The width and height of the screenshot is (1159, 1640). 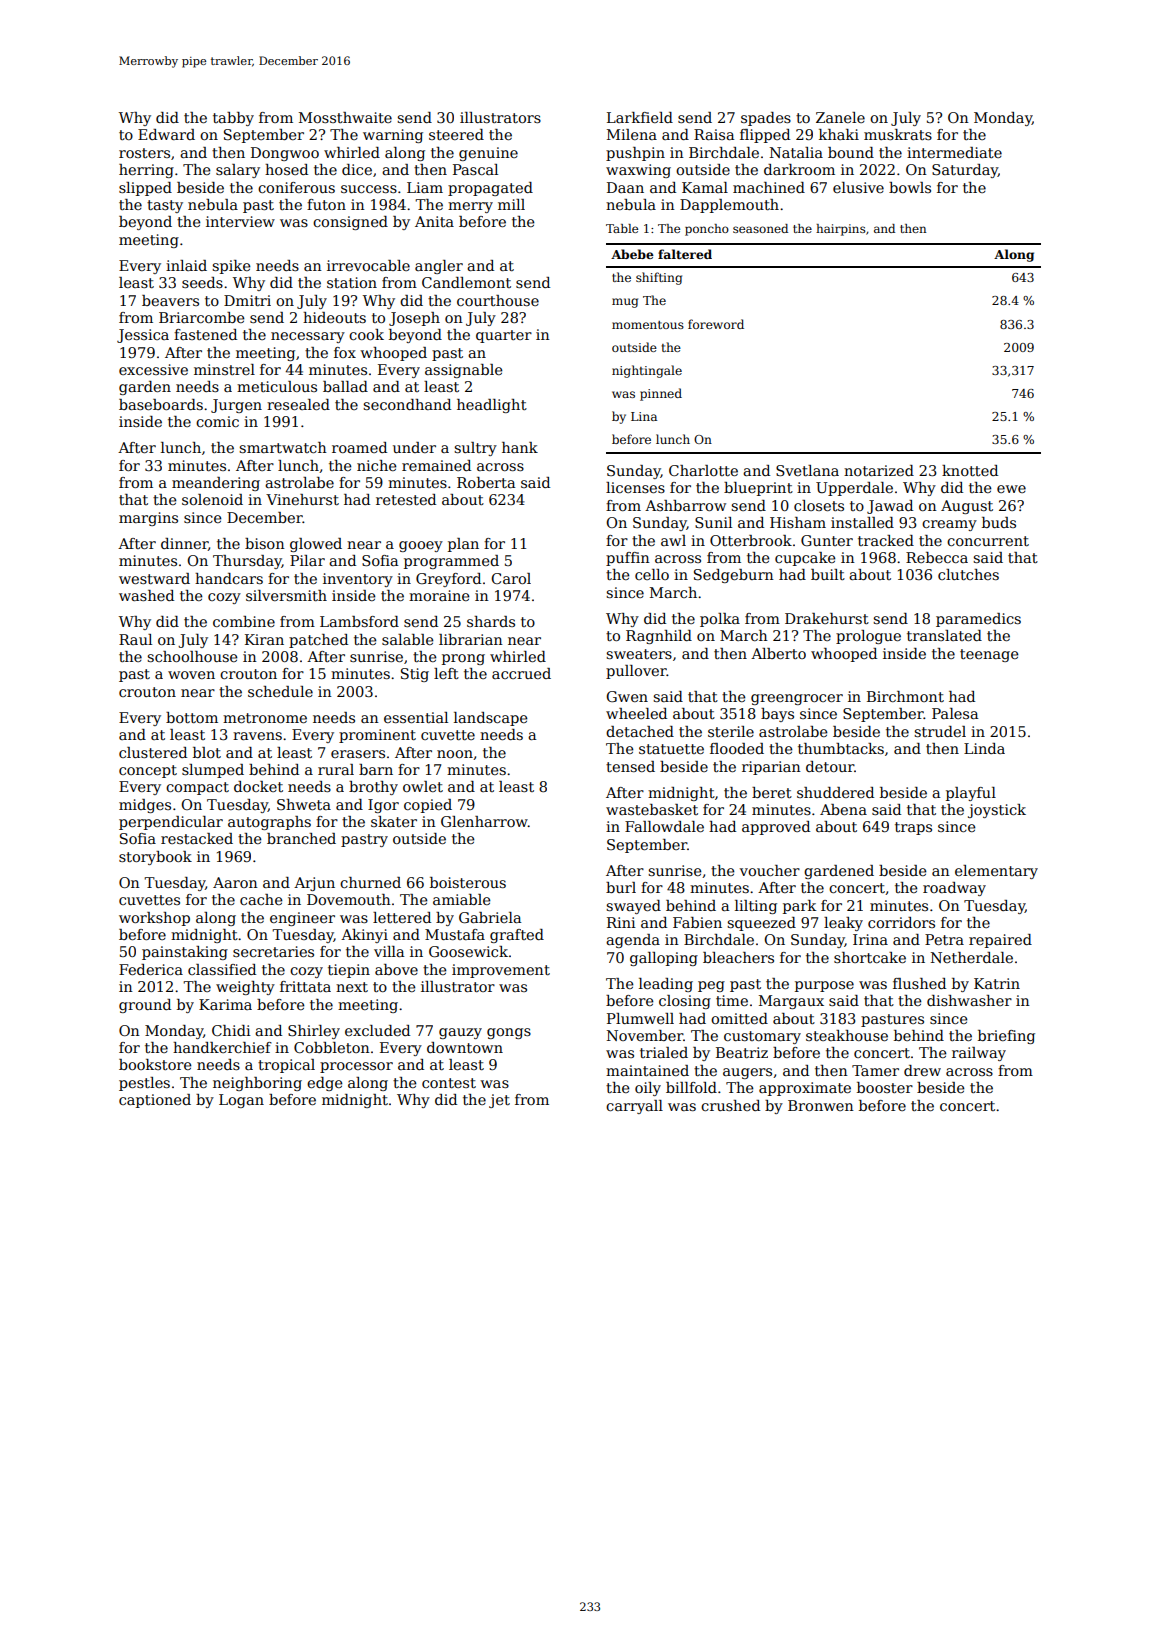 I want to click on Saturday, so click(x=965, y=171).
